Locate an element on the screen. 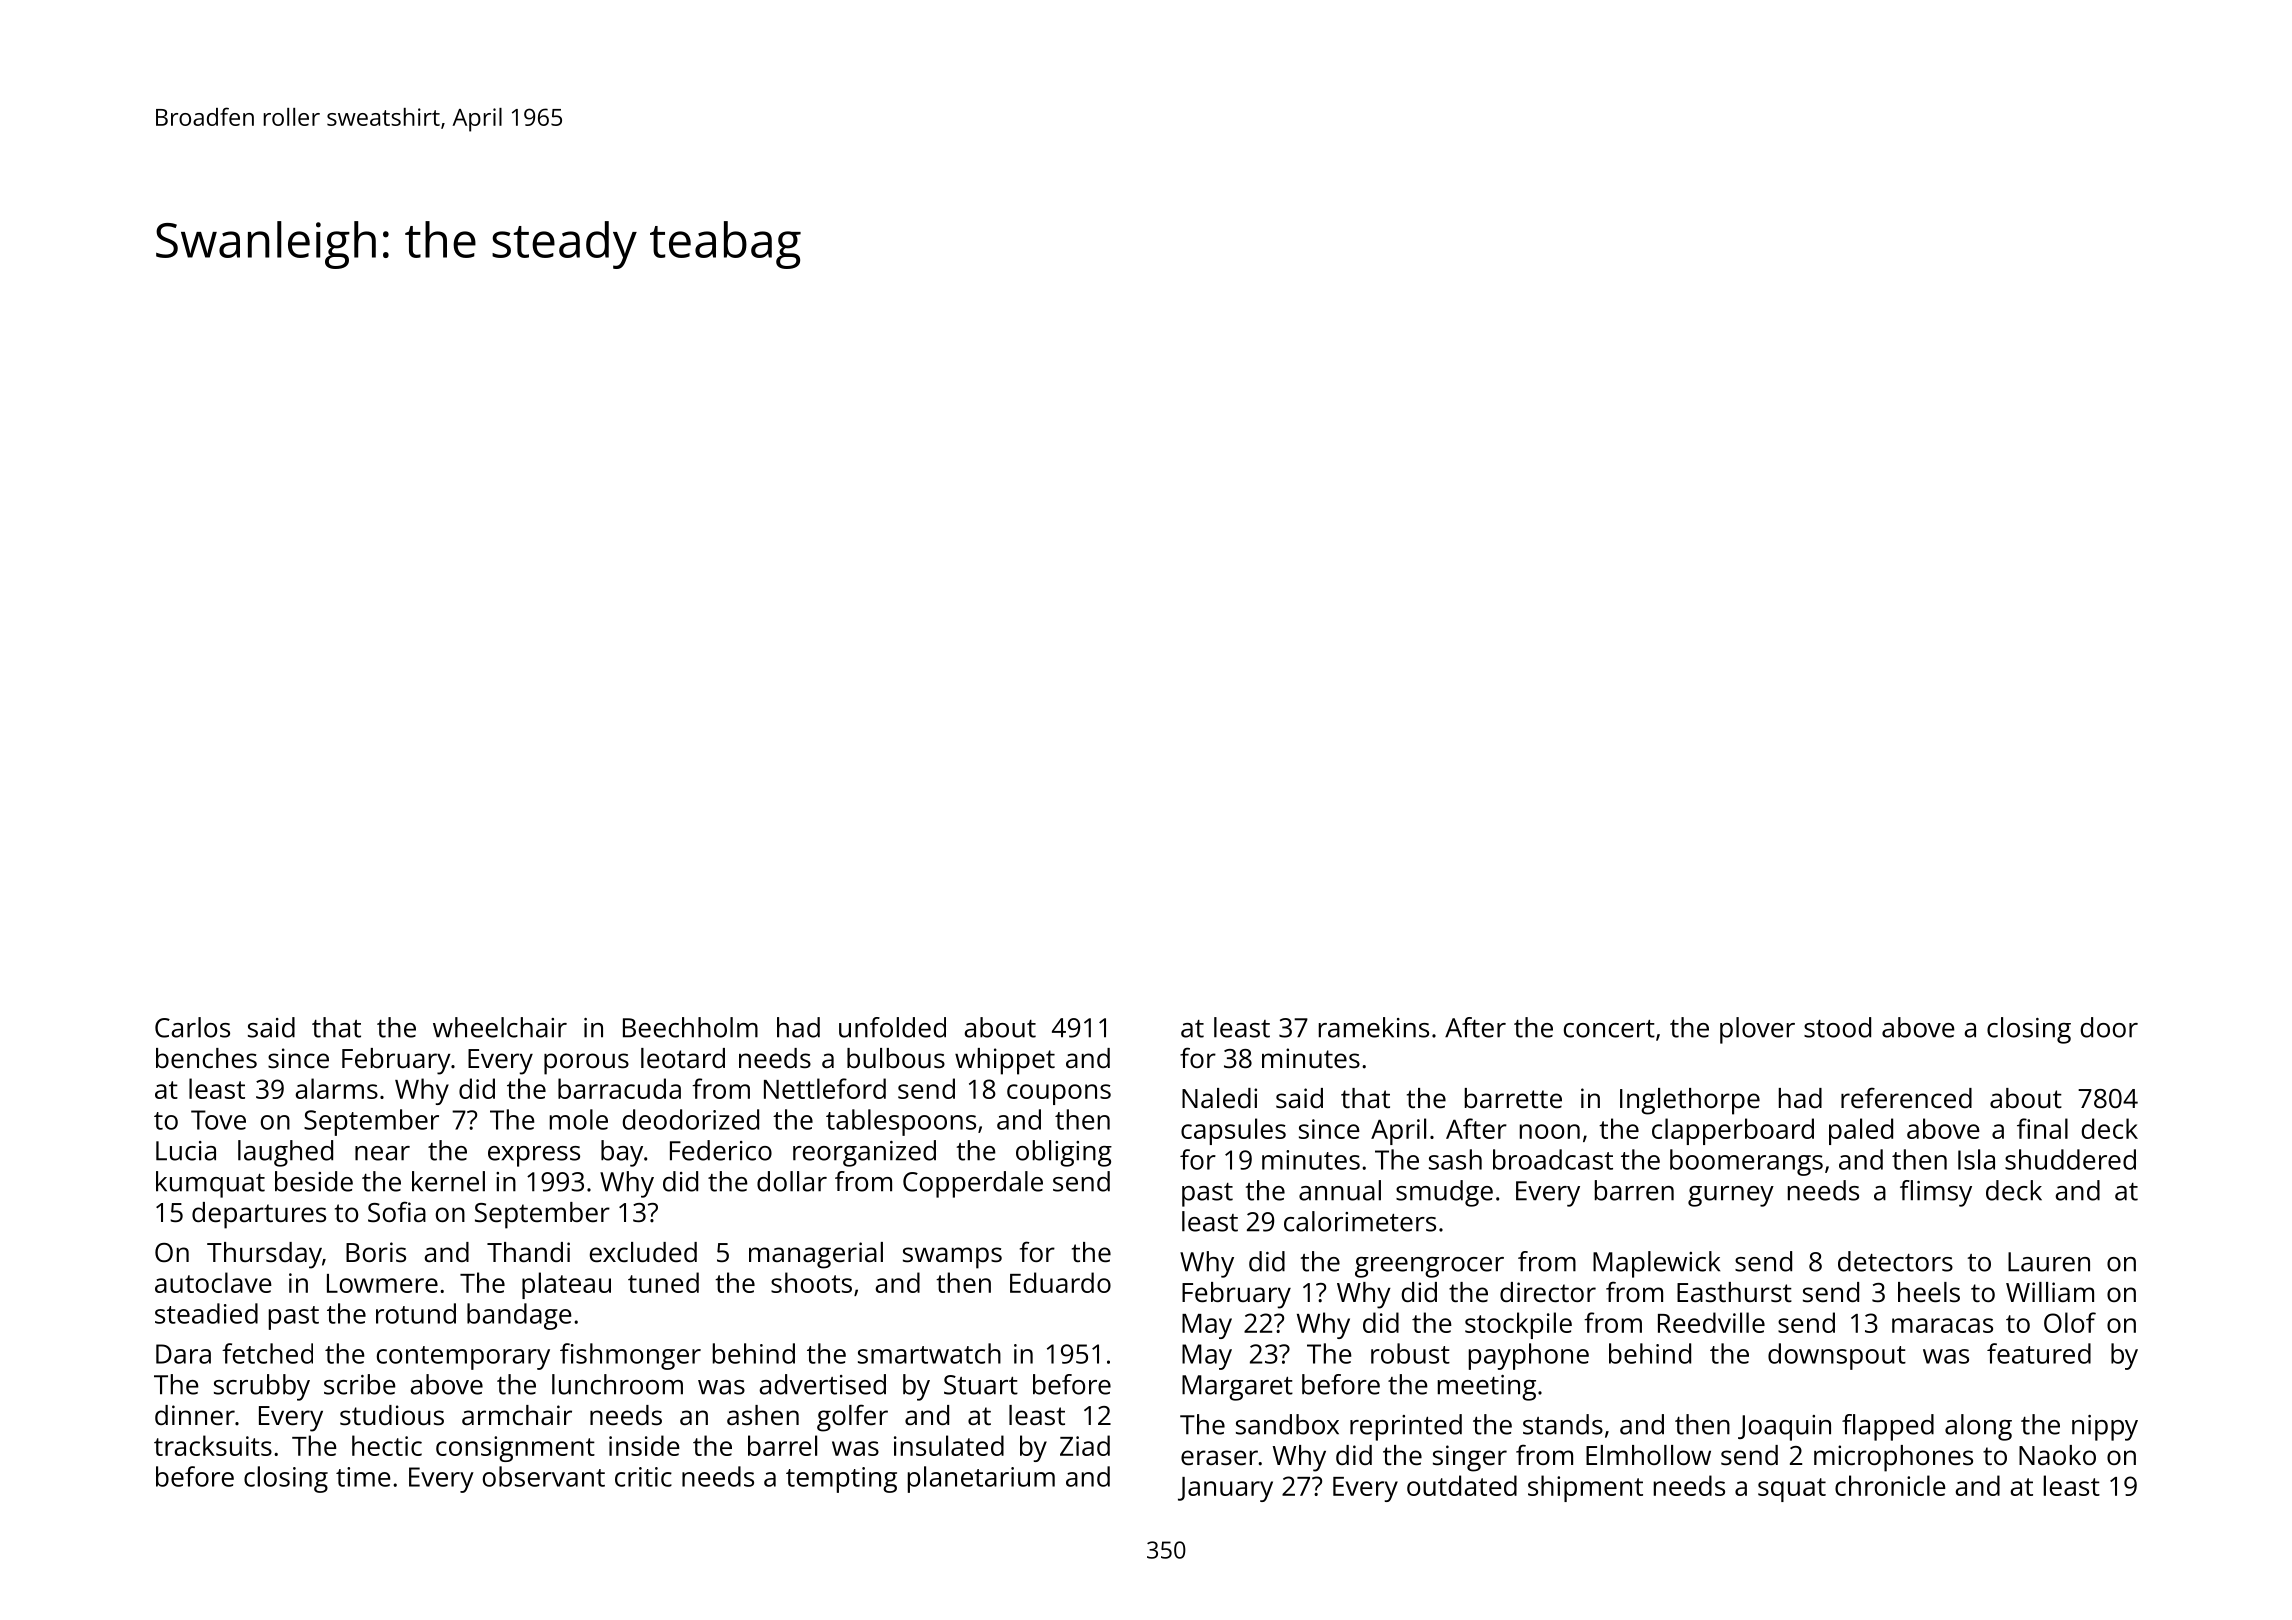 The width and height of the screenshot is (2292, 1620). time is located at coordinates (363, 1477).
